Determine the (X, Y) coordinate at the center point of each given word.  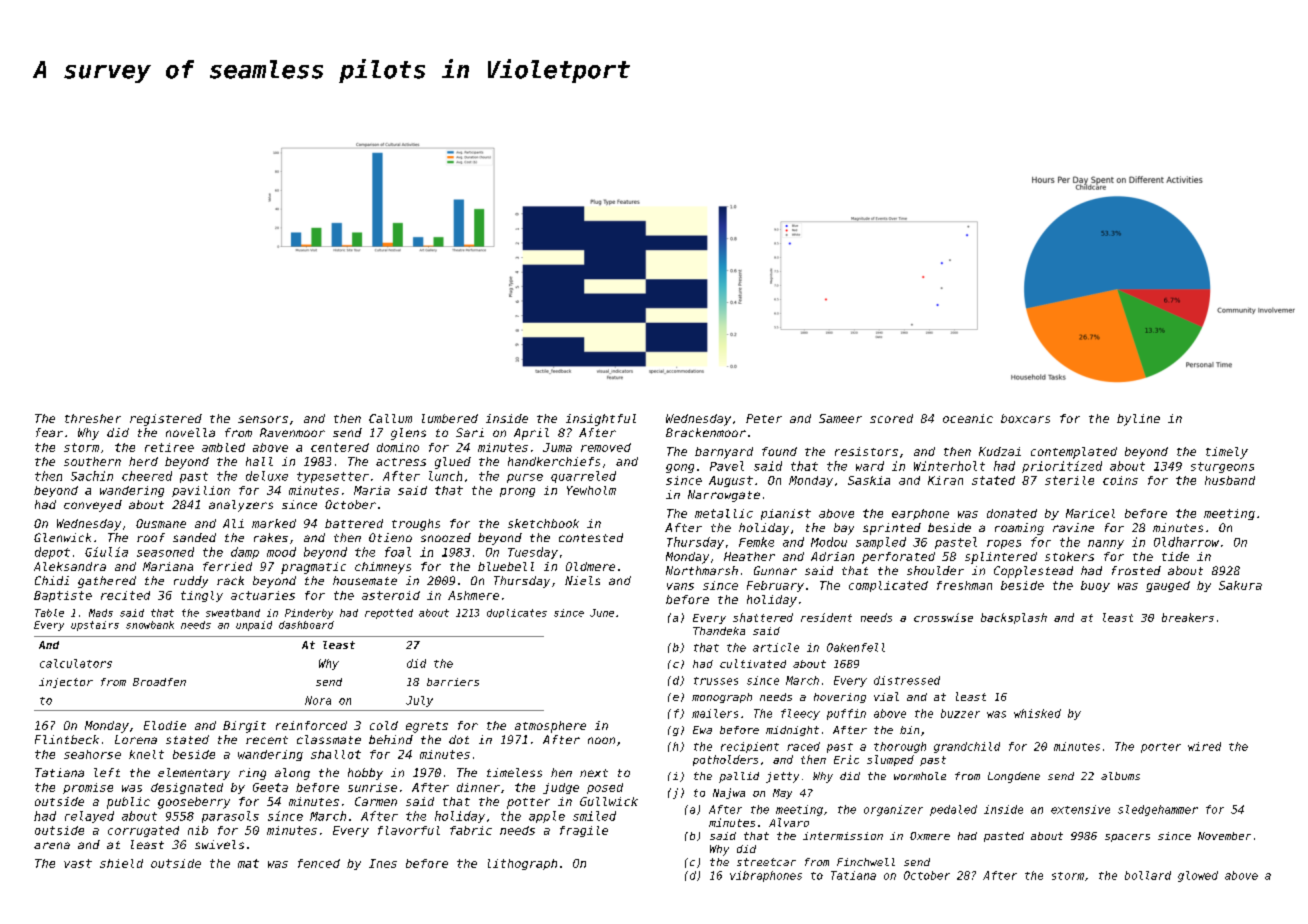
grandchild (967, 747)
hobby (365, 774)
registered (166, 420)
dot (459, 739)
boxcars (1025, 418)
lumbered (450, 418)
